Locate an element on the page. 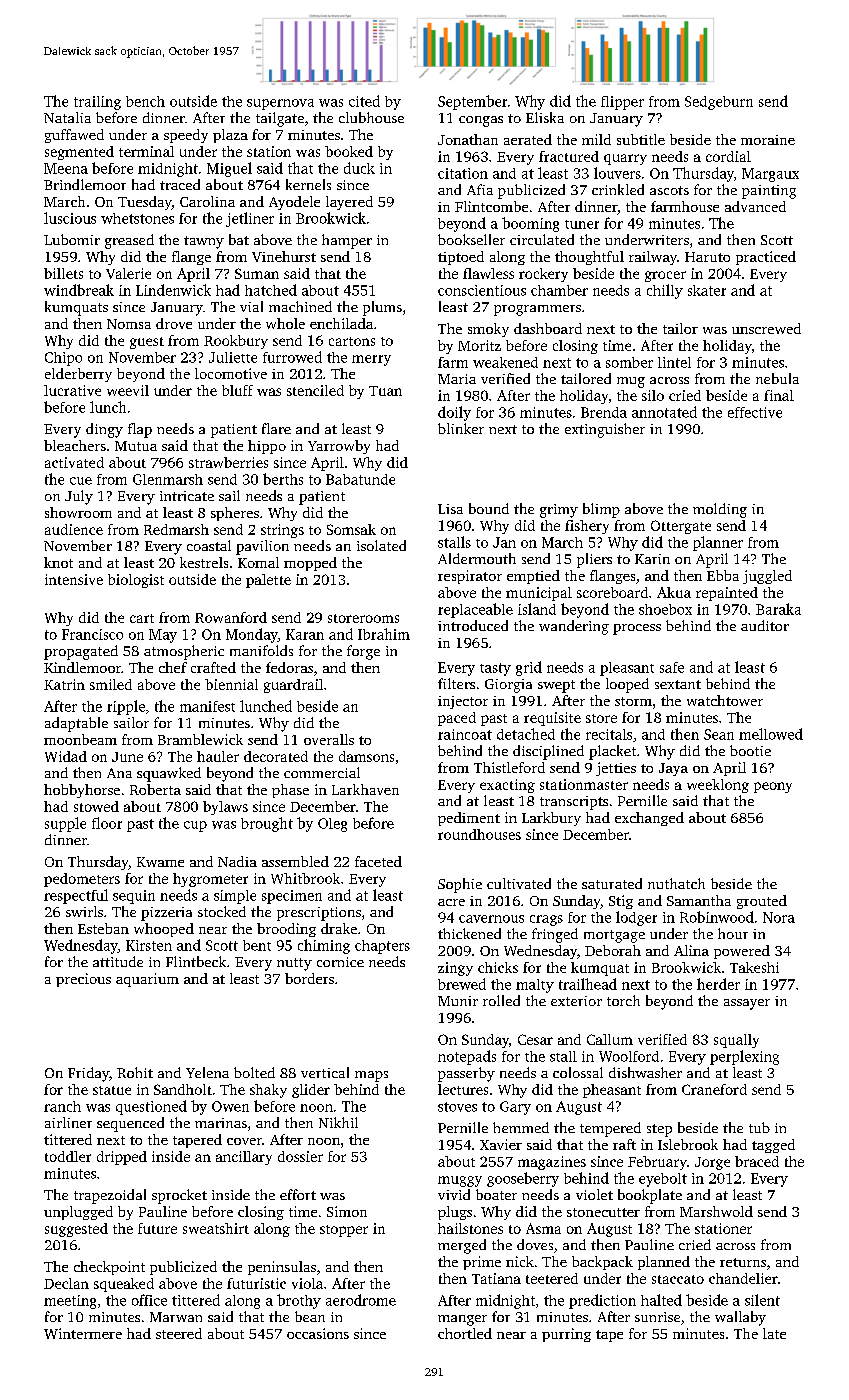 Image resolution: width=849 pixels, height=1400 pixels. stocked is located at coordinates (222, 911).
